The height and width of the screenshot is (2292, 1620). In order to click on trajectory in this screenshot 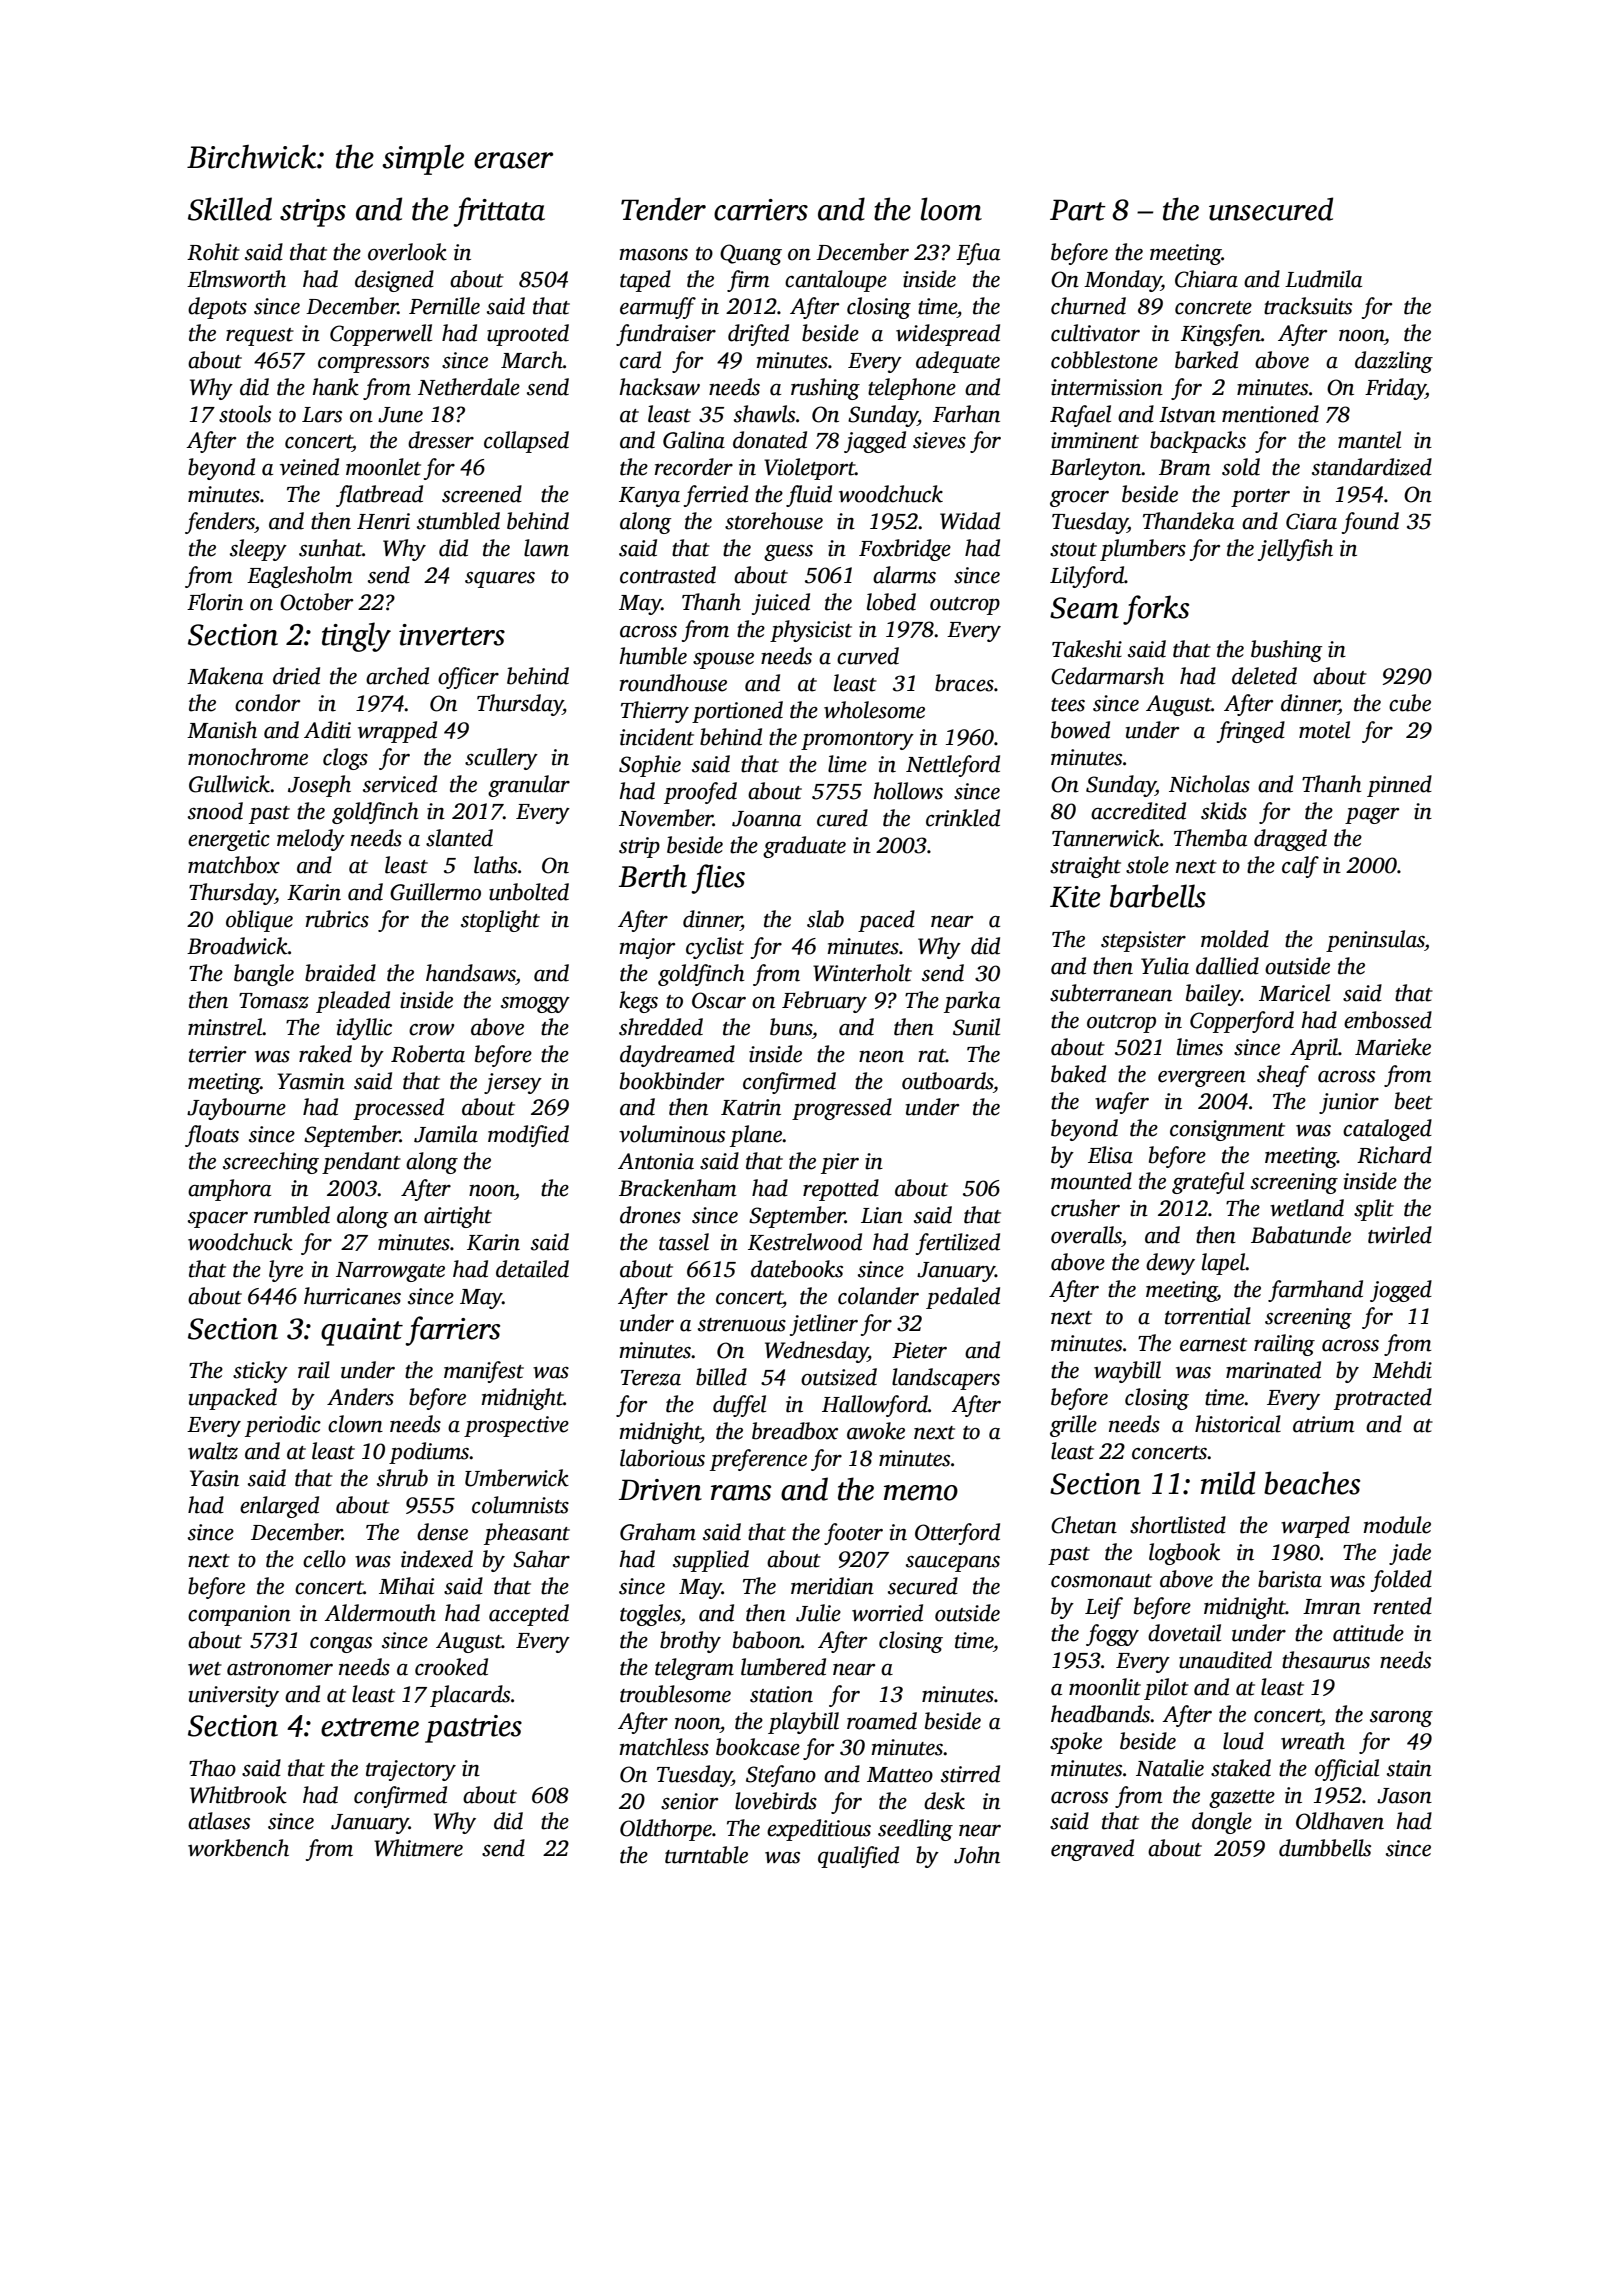, I will do `click(411, 1770)`.
